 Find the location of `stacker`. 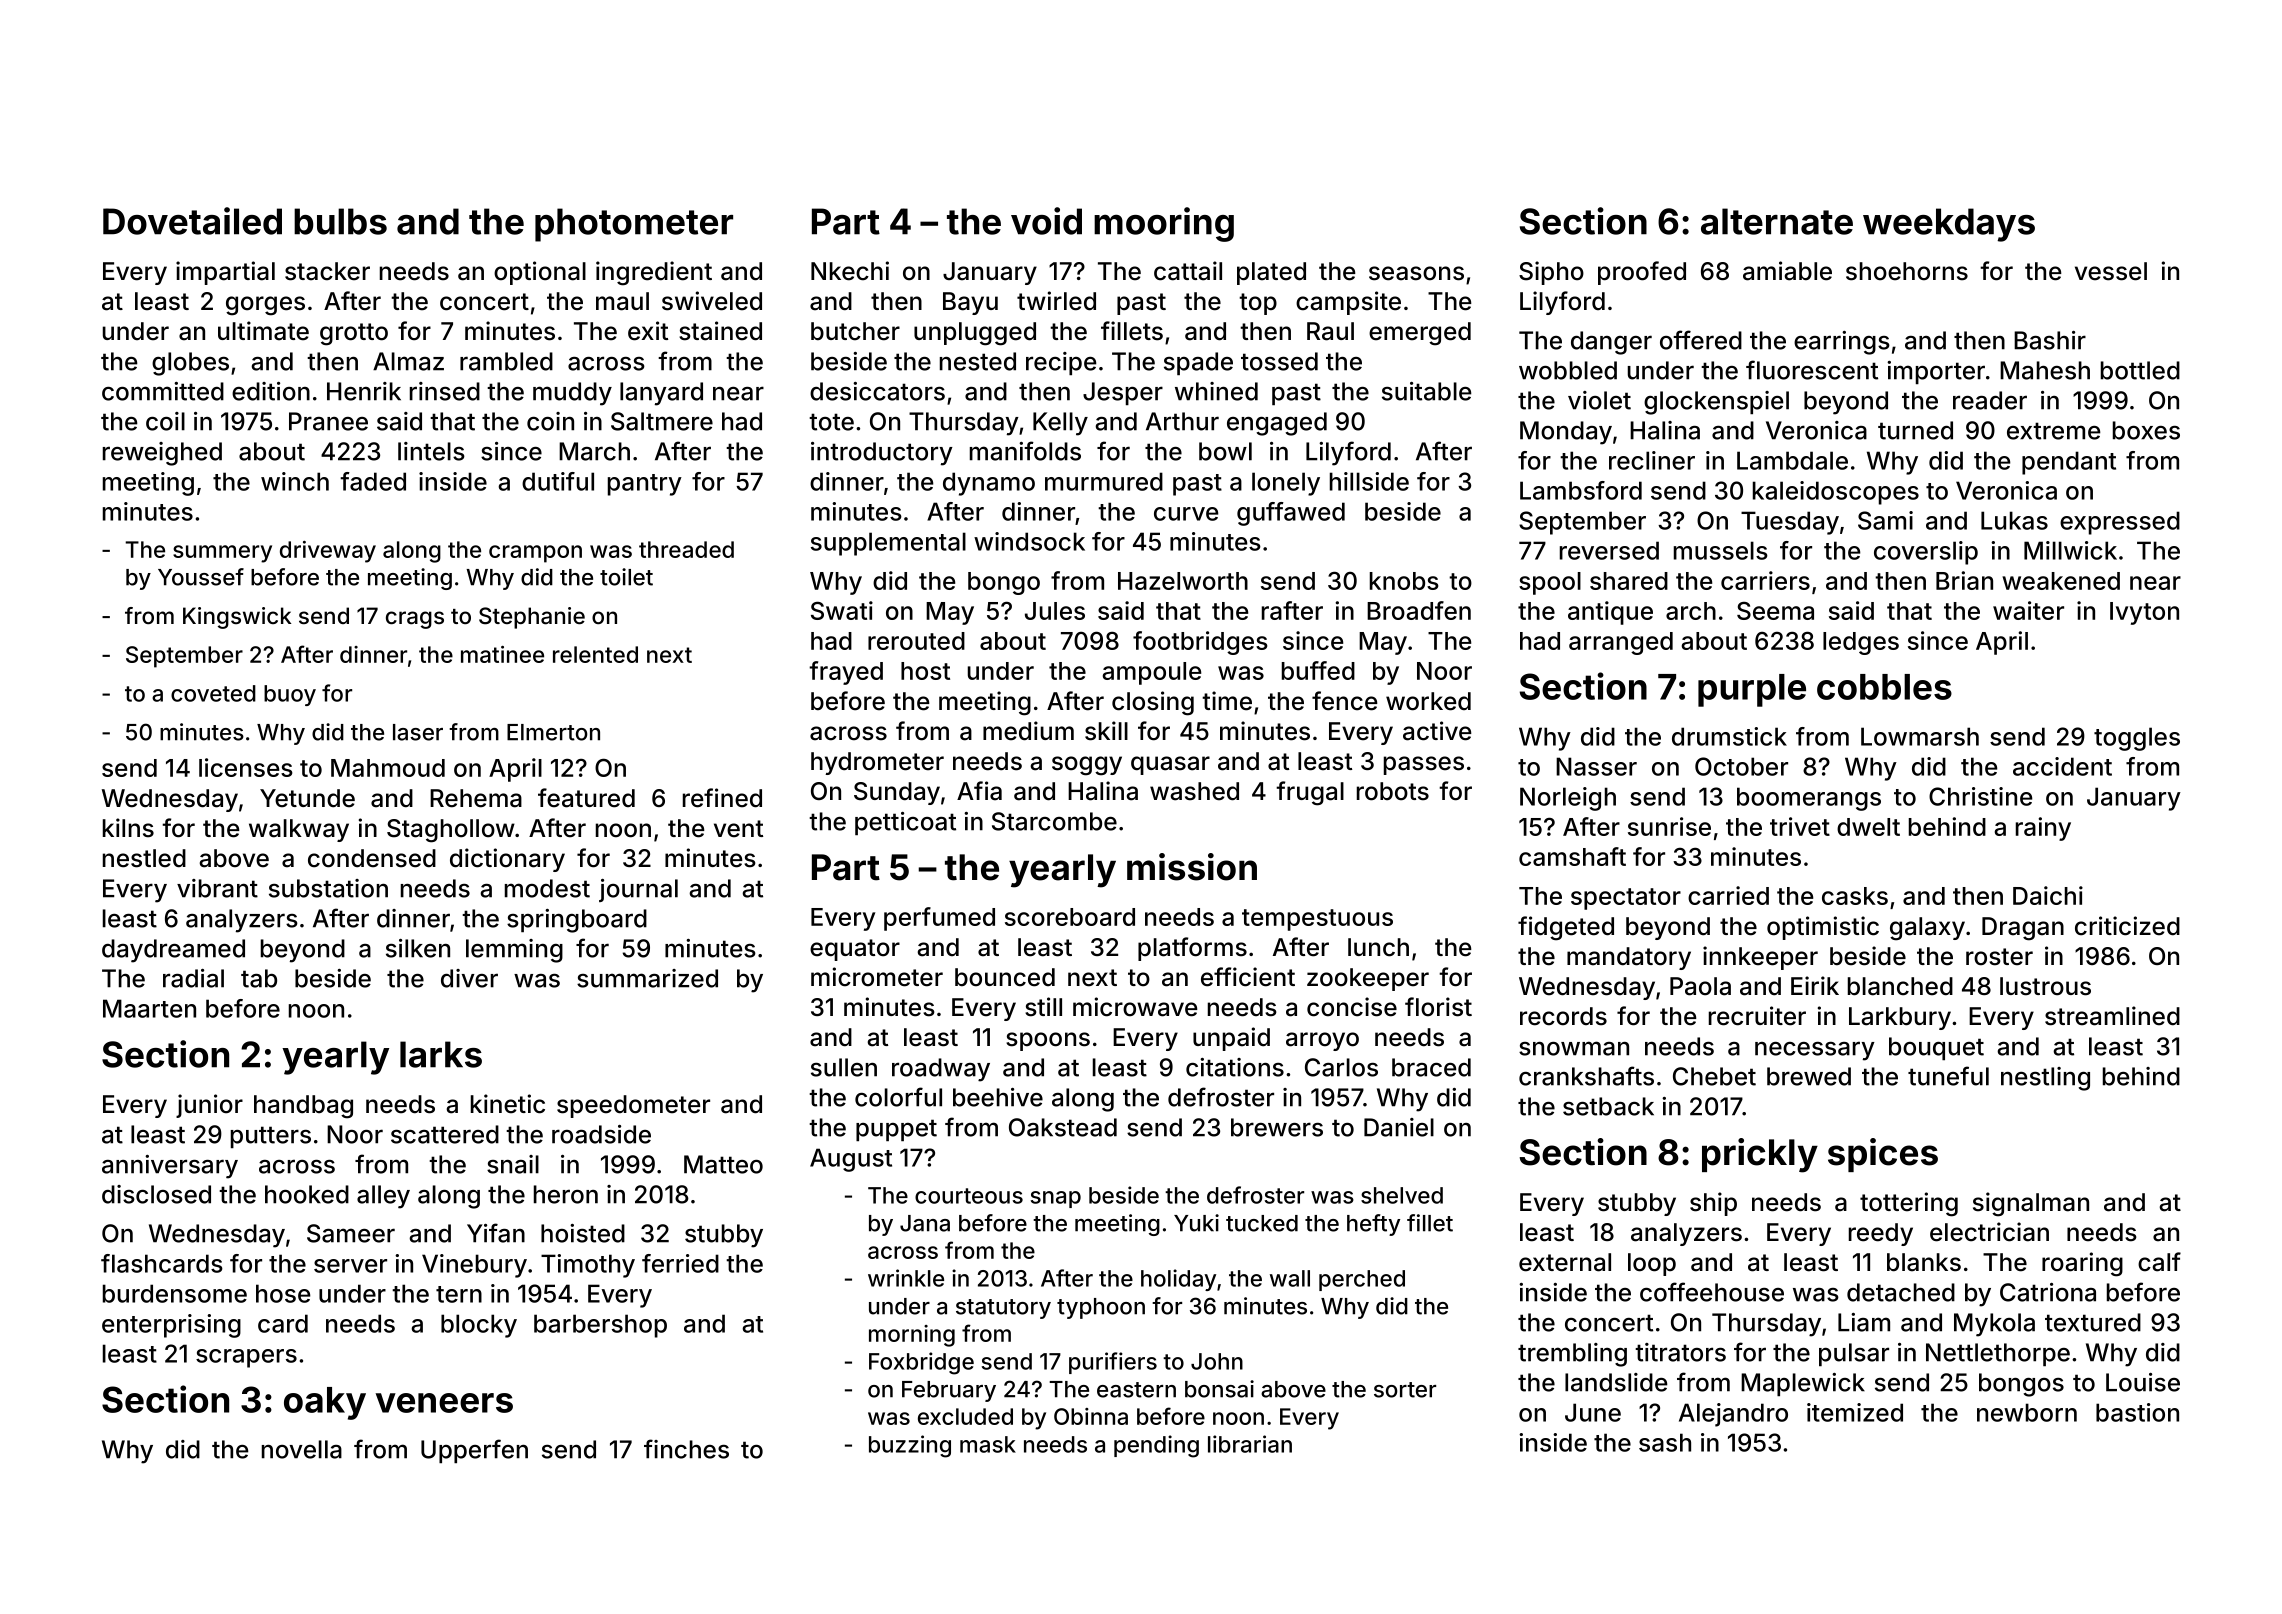

stacker is located at coordinates (327, 271).
